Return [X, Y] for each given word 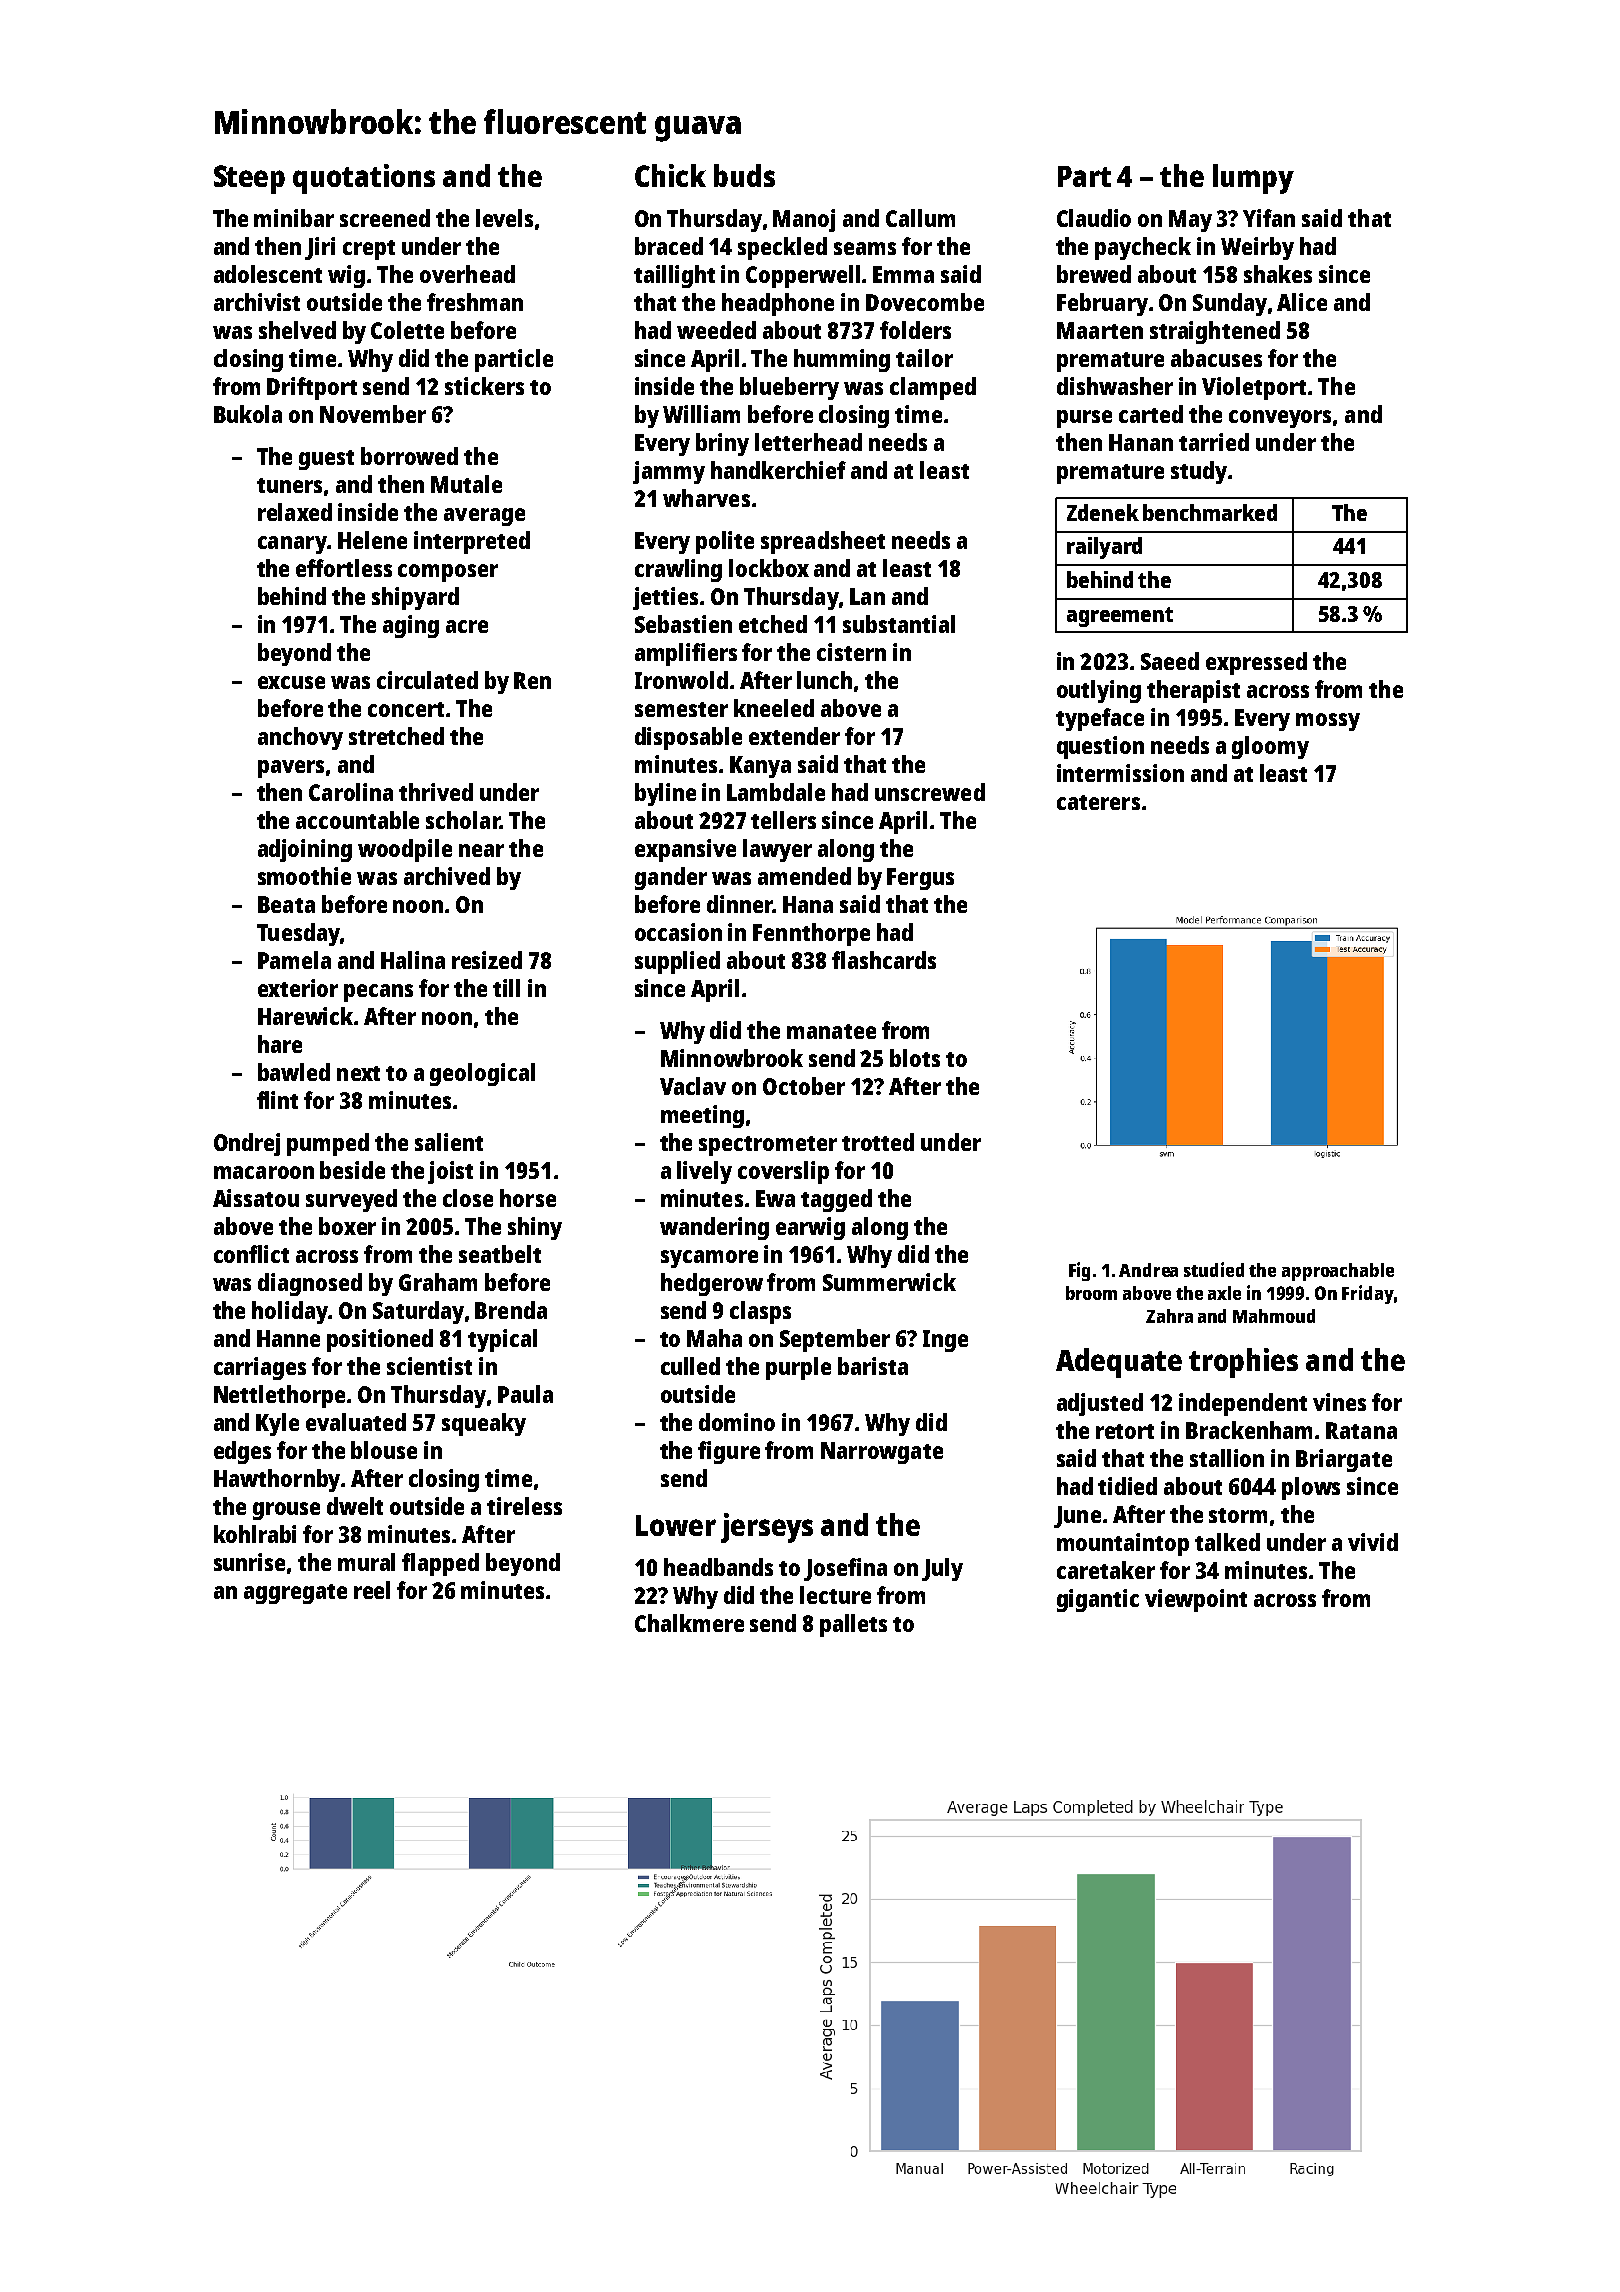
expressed [1256, 663]
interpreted [472, 542]
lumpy [1253, 179]
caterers [1098, 802]
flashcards [884, 960]
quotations [364, 179]
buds [744, 175]
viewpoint [1196, 1600]
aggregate [295, 1594]
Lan [867, 596]
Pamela [294, 960]
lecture [835, 1595]
